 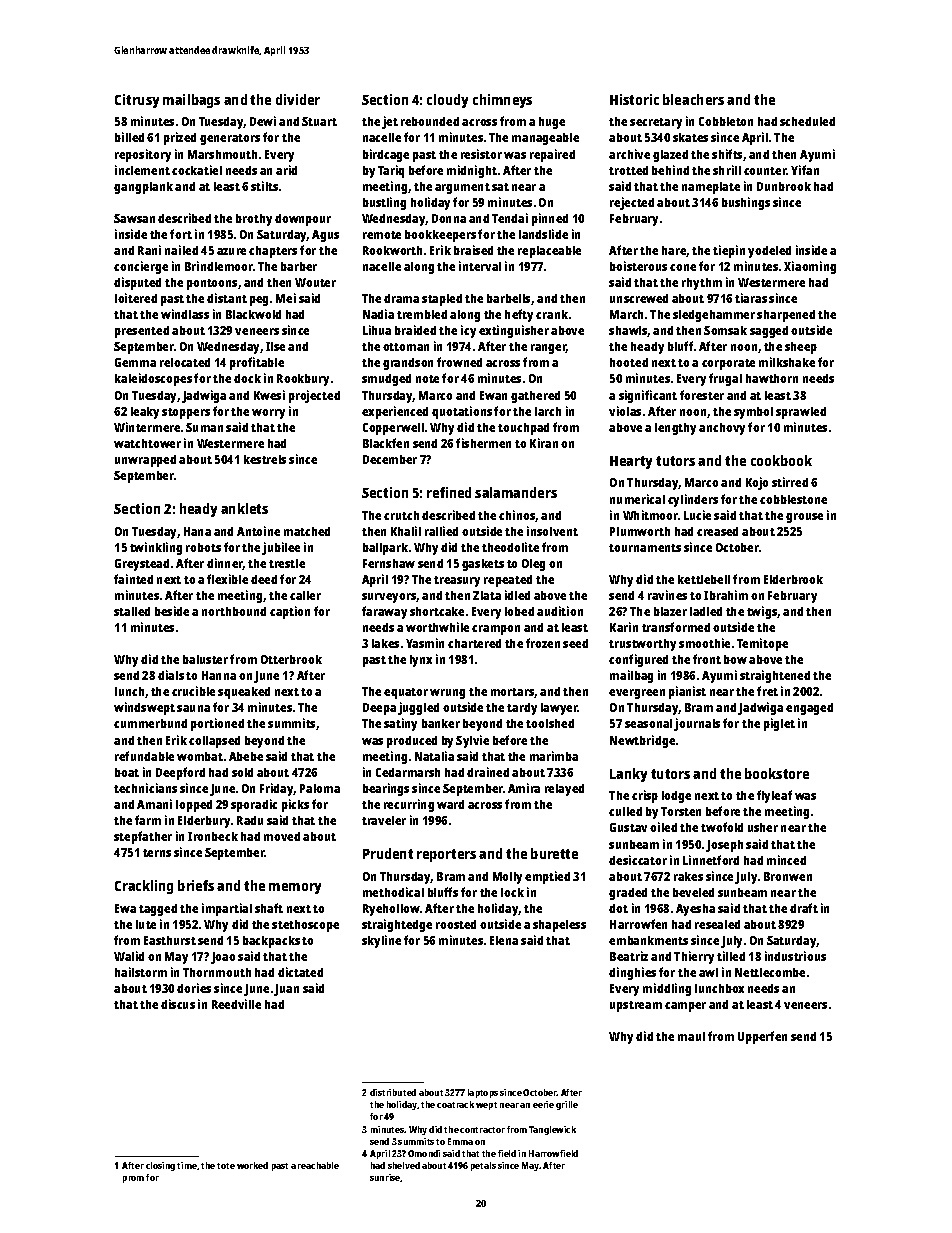 I want to click on Amani, so click(x=154, y=804).
